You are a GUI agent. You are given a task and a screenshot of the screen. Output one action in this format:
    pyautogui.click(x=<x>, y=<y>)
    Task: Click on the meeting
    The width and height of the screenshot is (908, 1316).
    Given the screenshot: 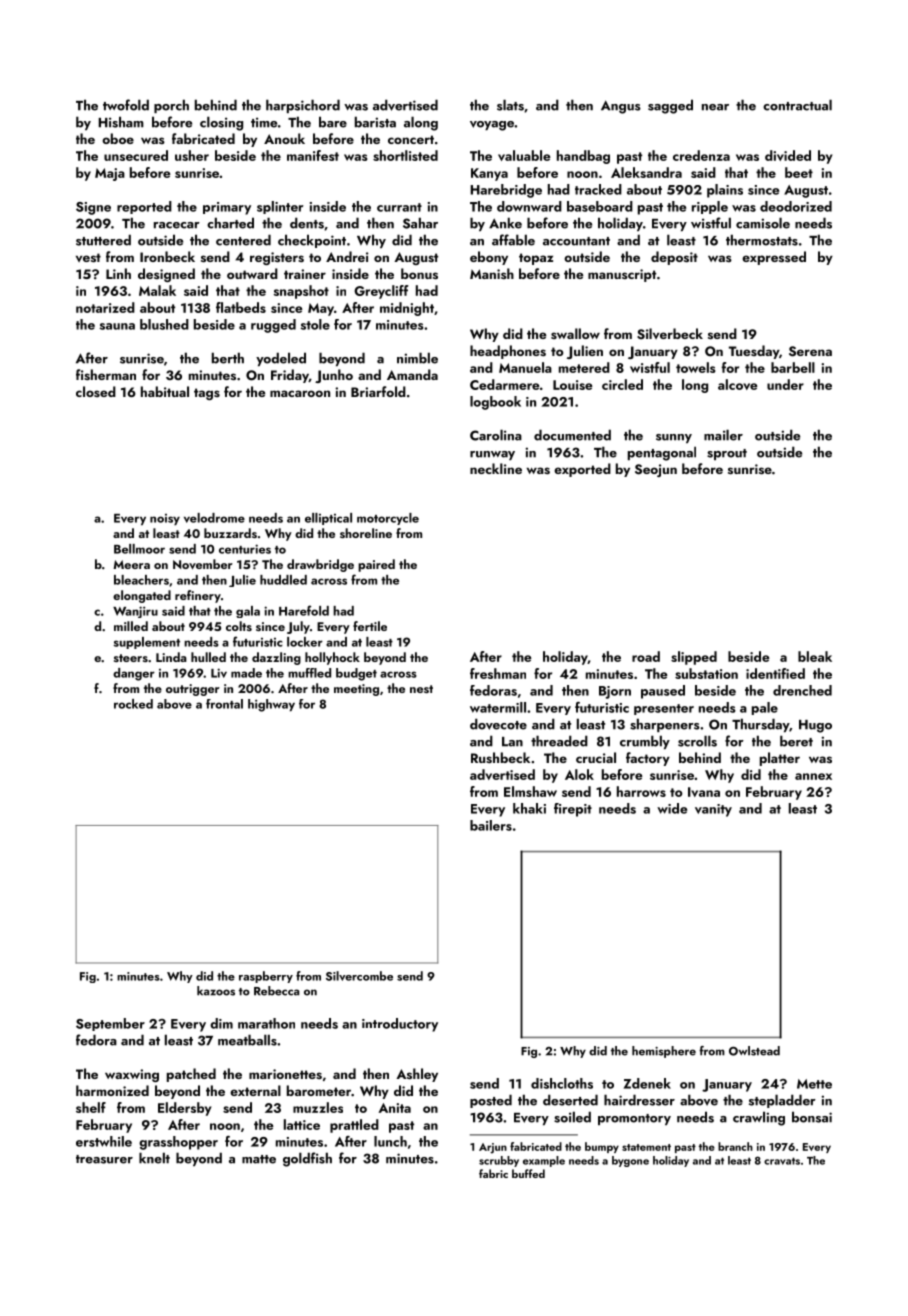 What is the action you would take?
    pyautogui.click(x=356, y=690)
